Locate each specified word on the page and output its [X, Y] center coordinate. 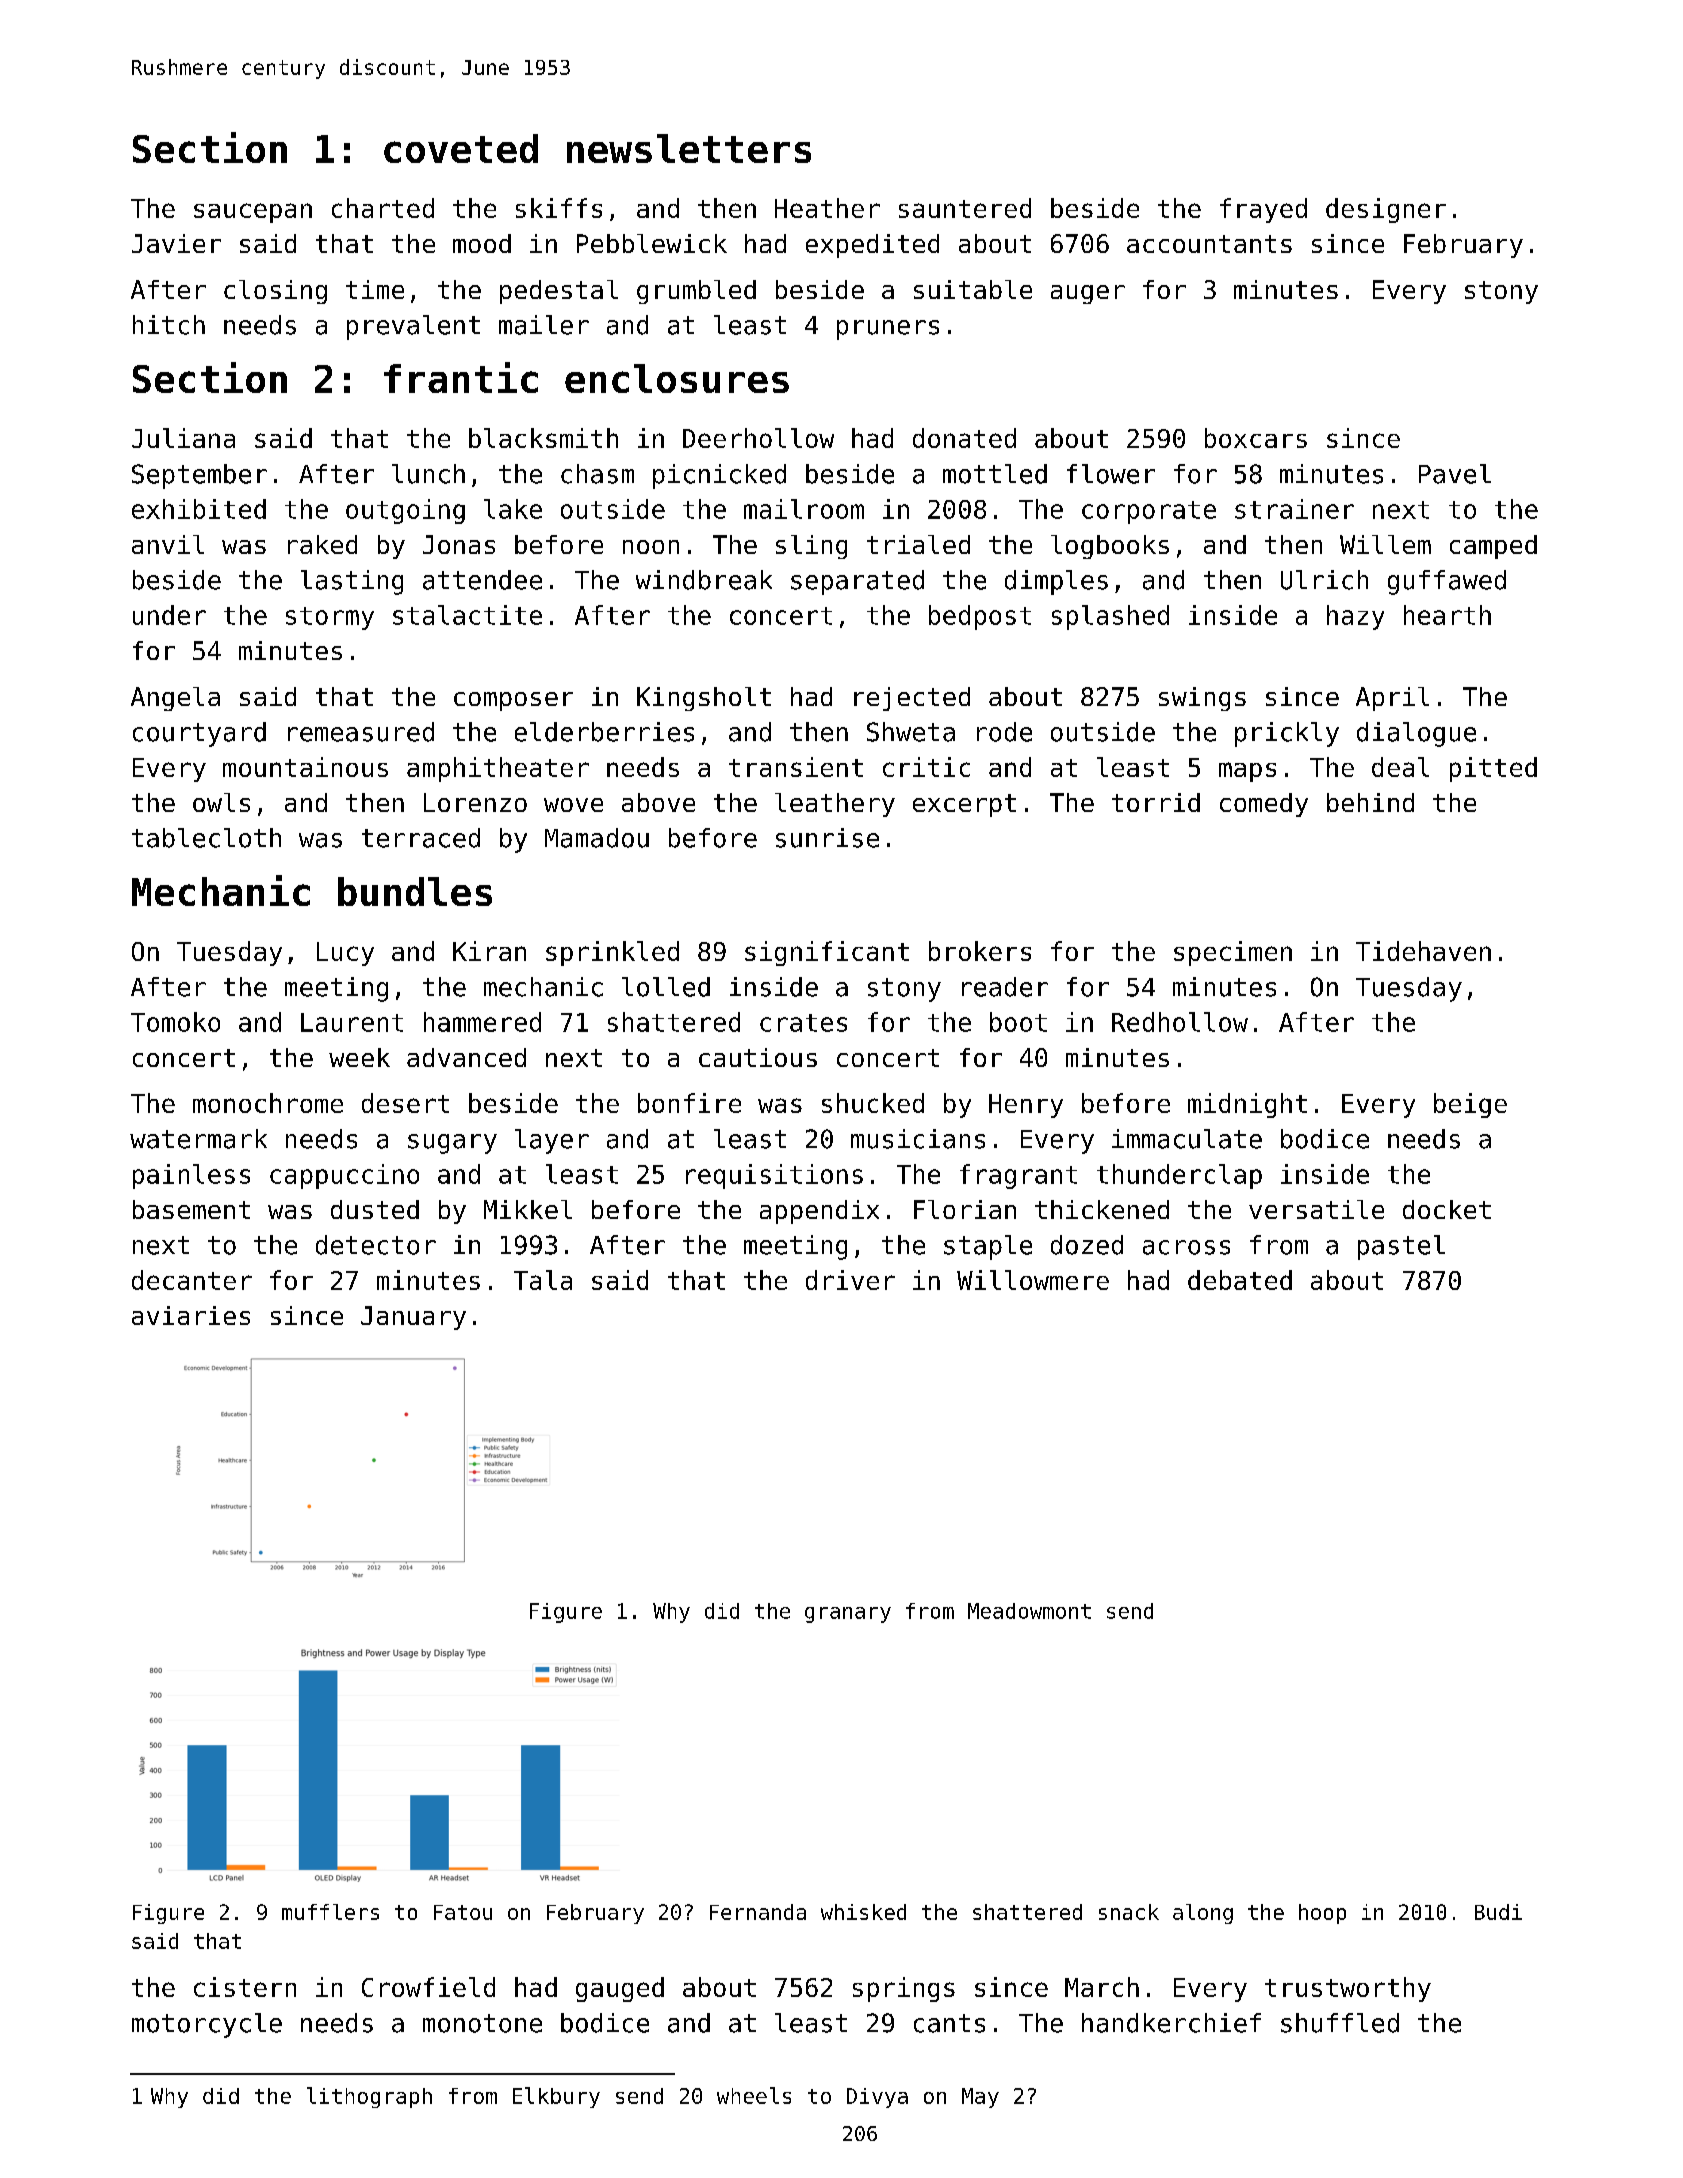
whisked [863, 1912]
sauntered [965, 208]
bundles [415, 891]
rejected [912, 699]
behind [1370, 802]
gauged [620, 1989]
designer [1386, 210]
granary [848, 1615]
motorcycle [207, 2025]
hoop [1322, 1914]
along [1203, 1914]
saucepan [253, 213]
